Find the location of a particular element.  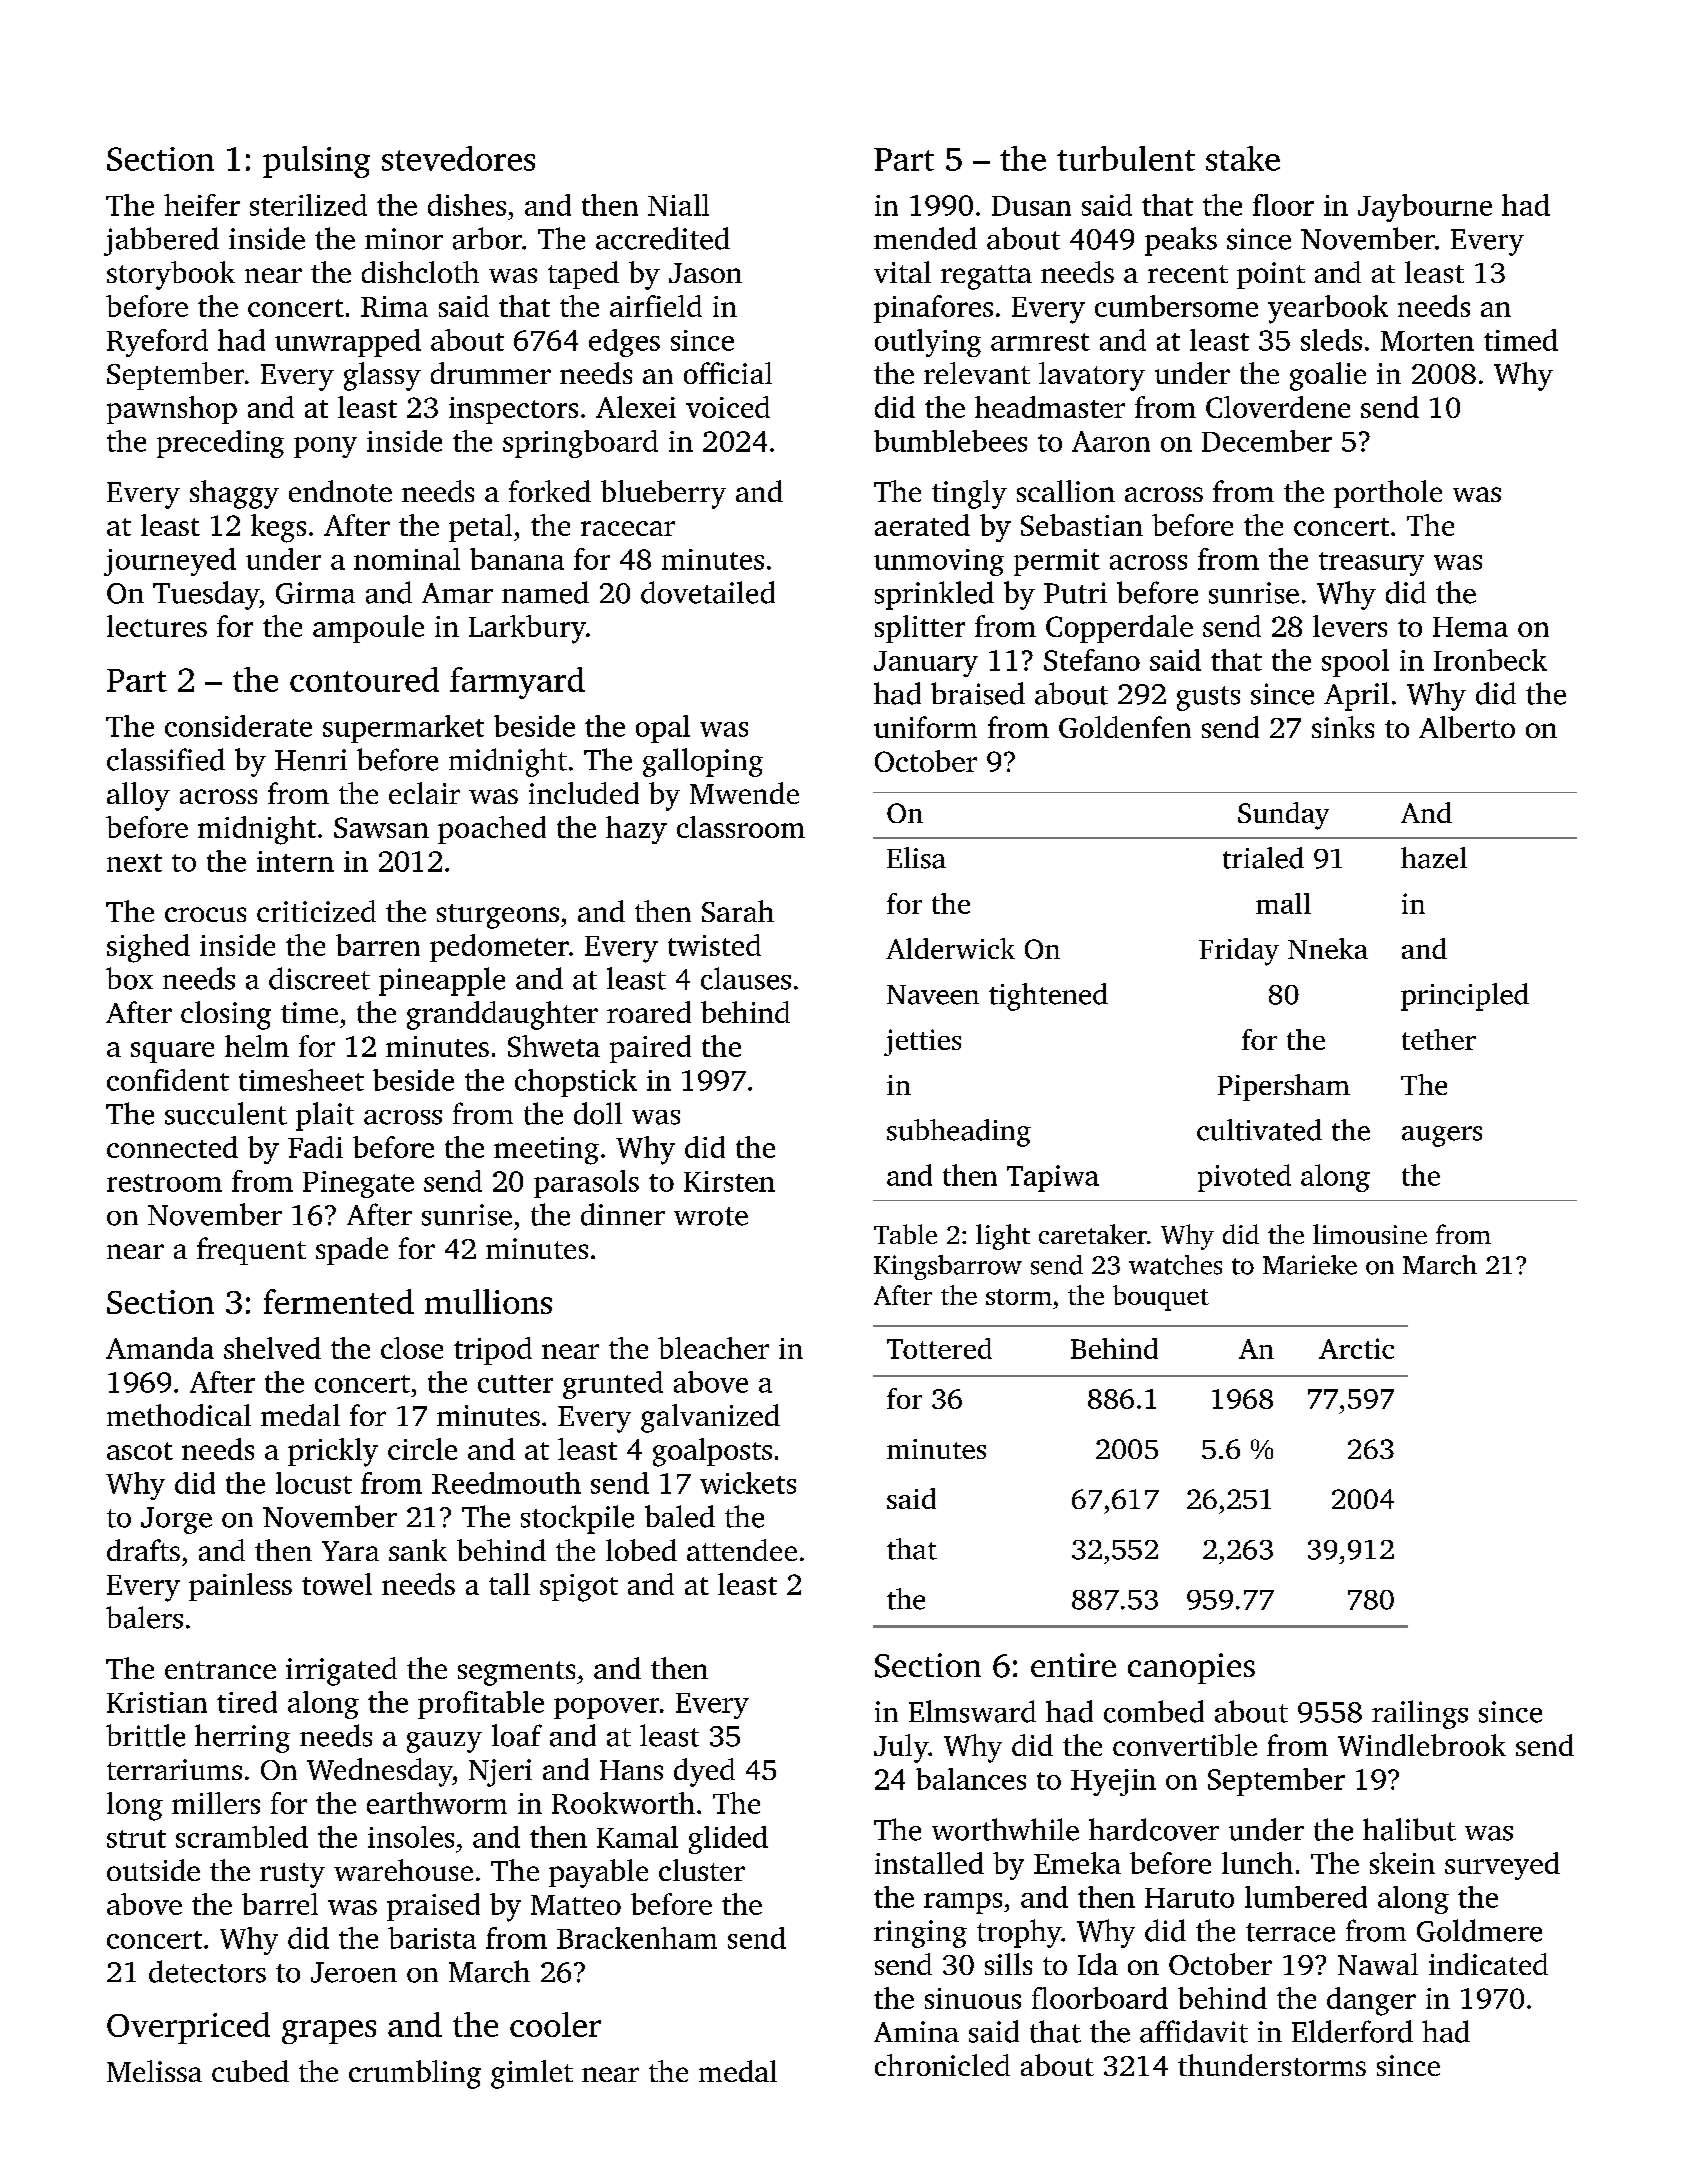

Alderwick is located at coordinates (950, 948).
